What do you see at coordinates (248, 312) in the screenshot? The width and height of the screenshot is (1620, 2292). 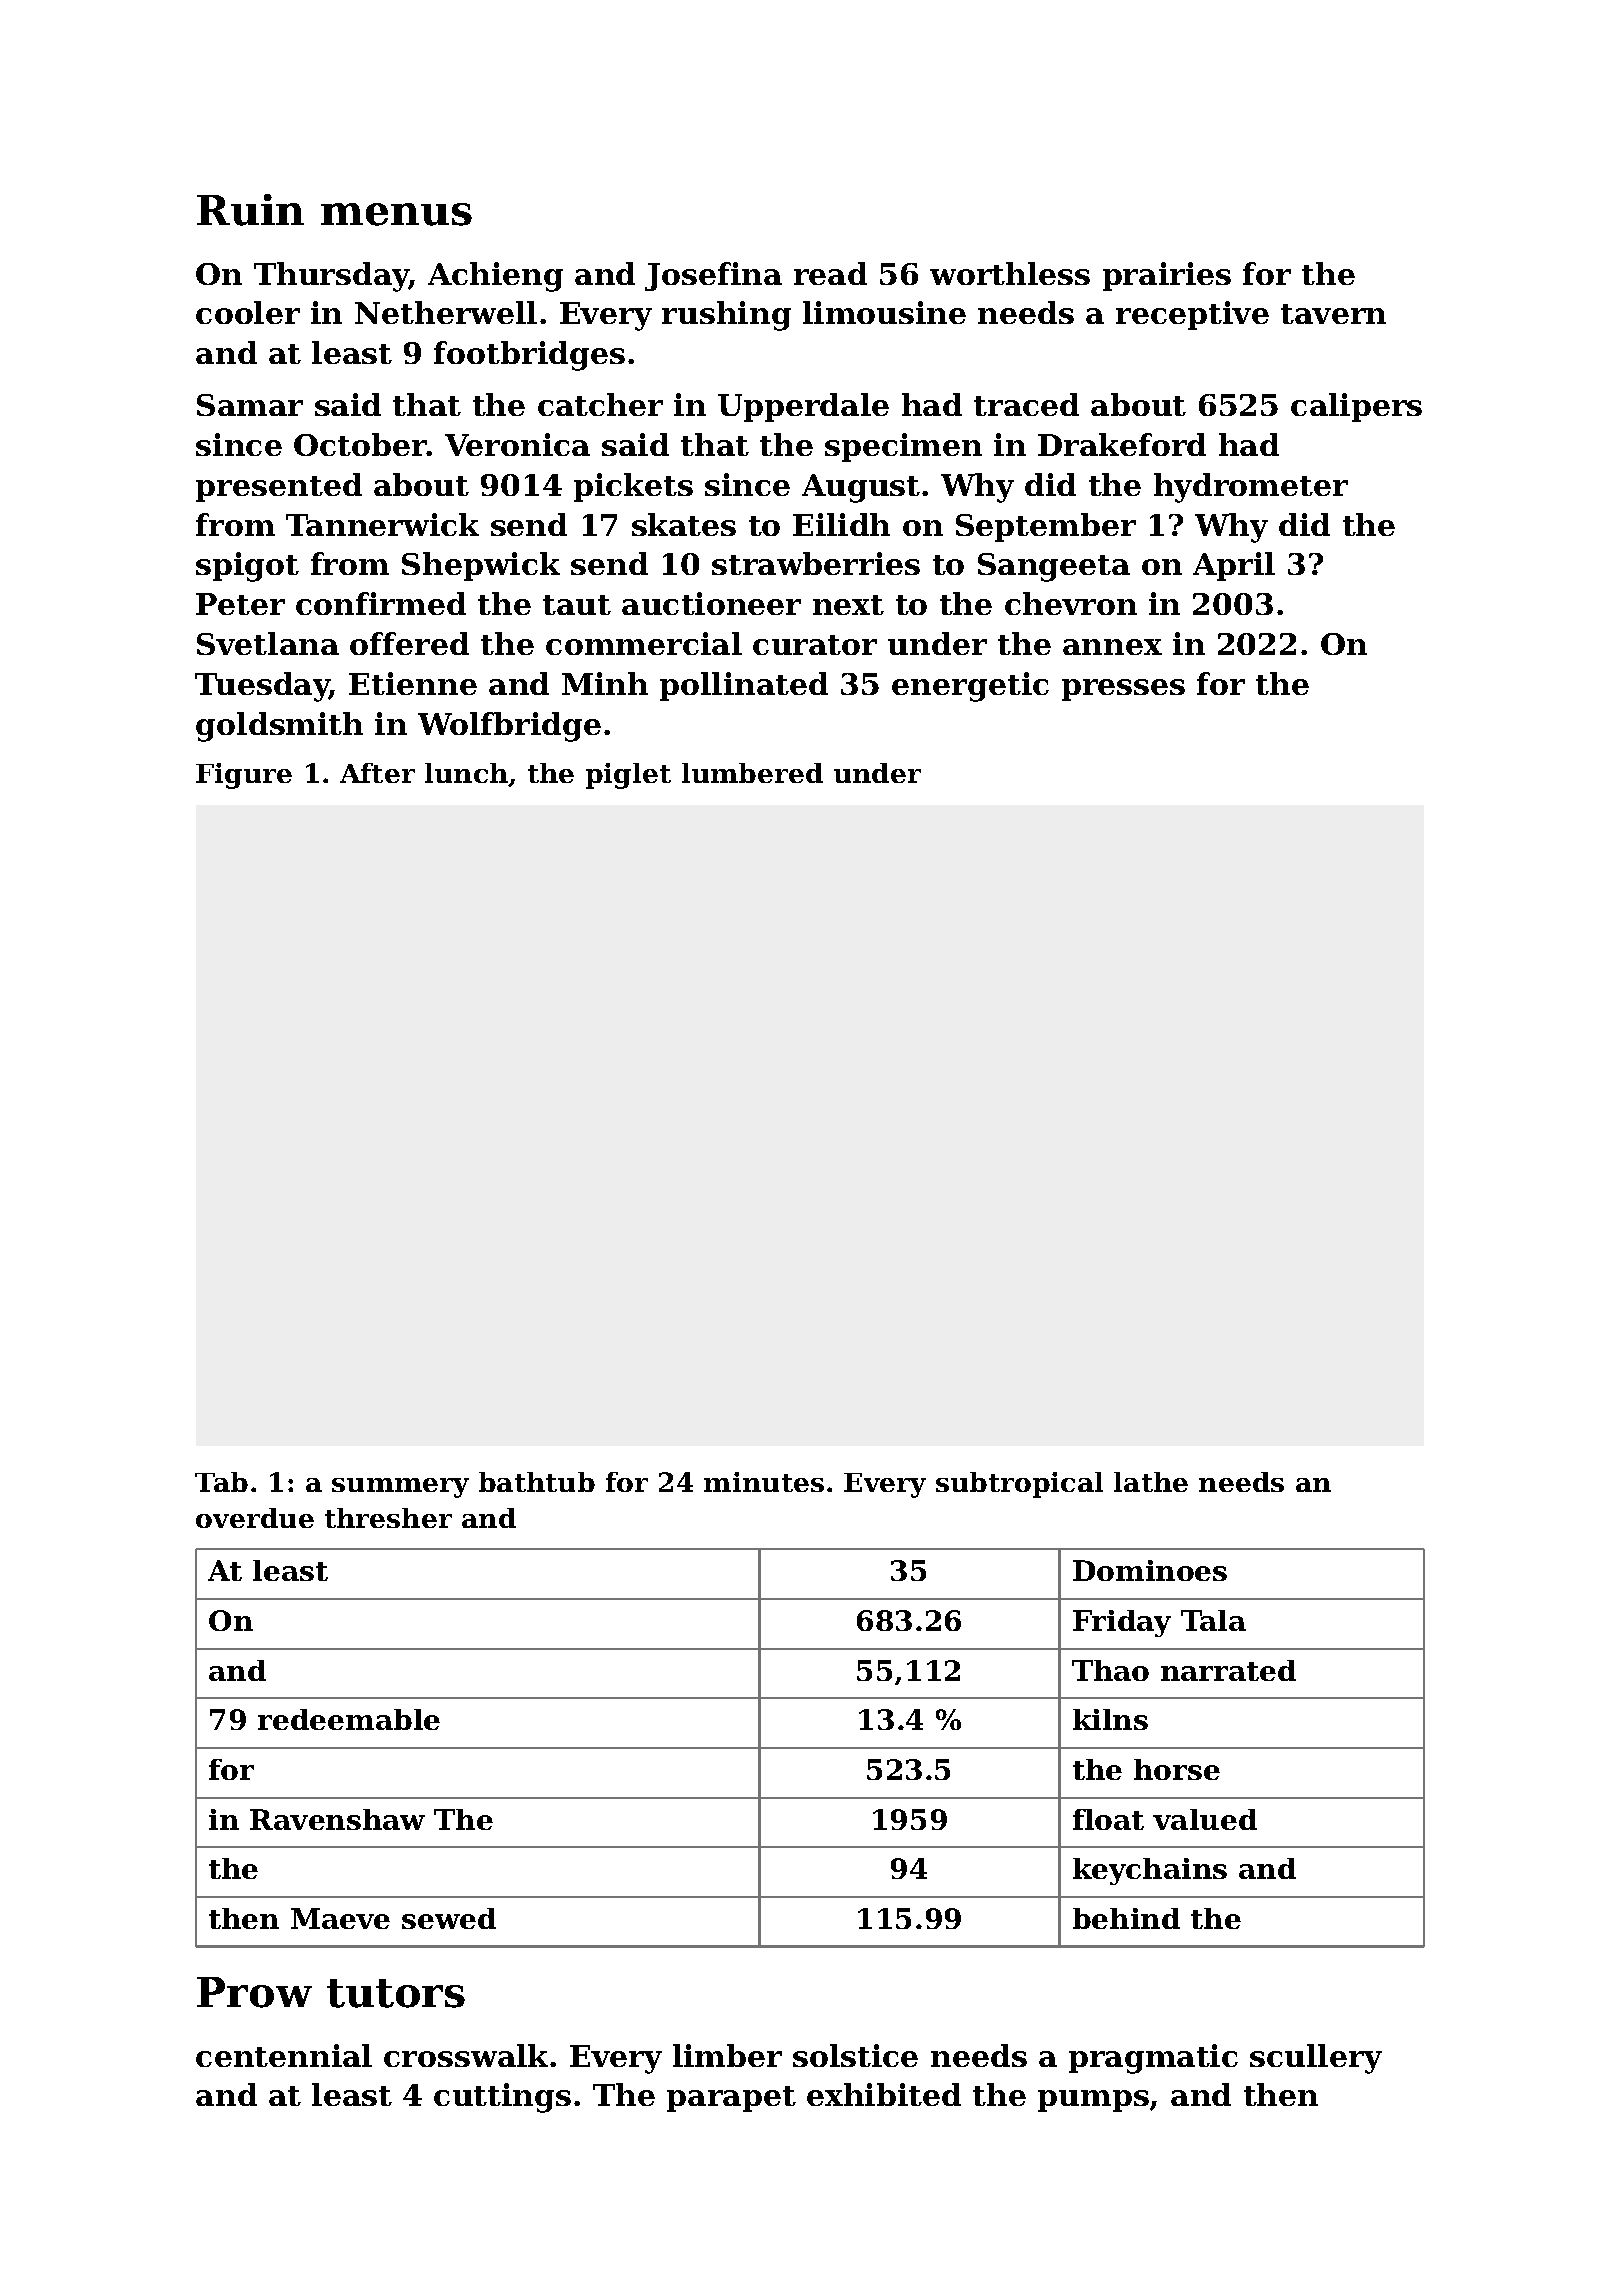 I see `cooler` at bounding box center [248, 312].
